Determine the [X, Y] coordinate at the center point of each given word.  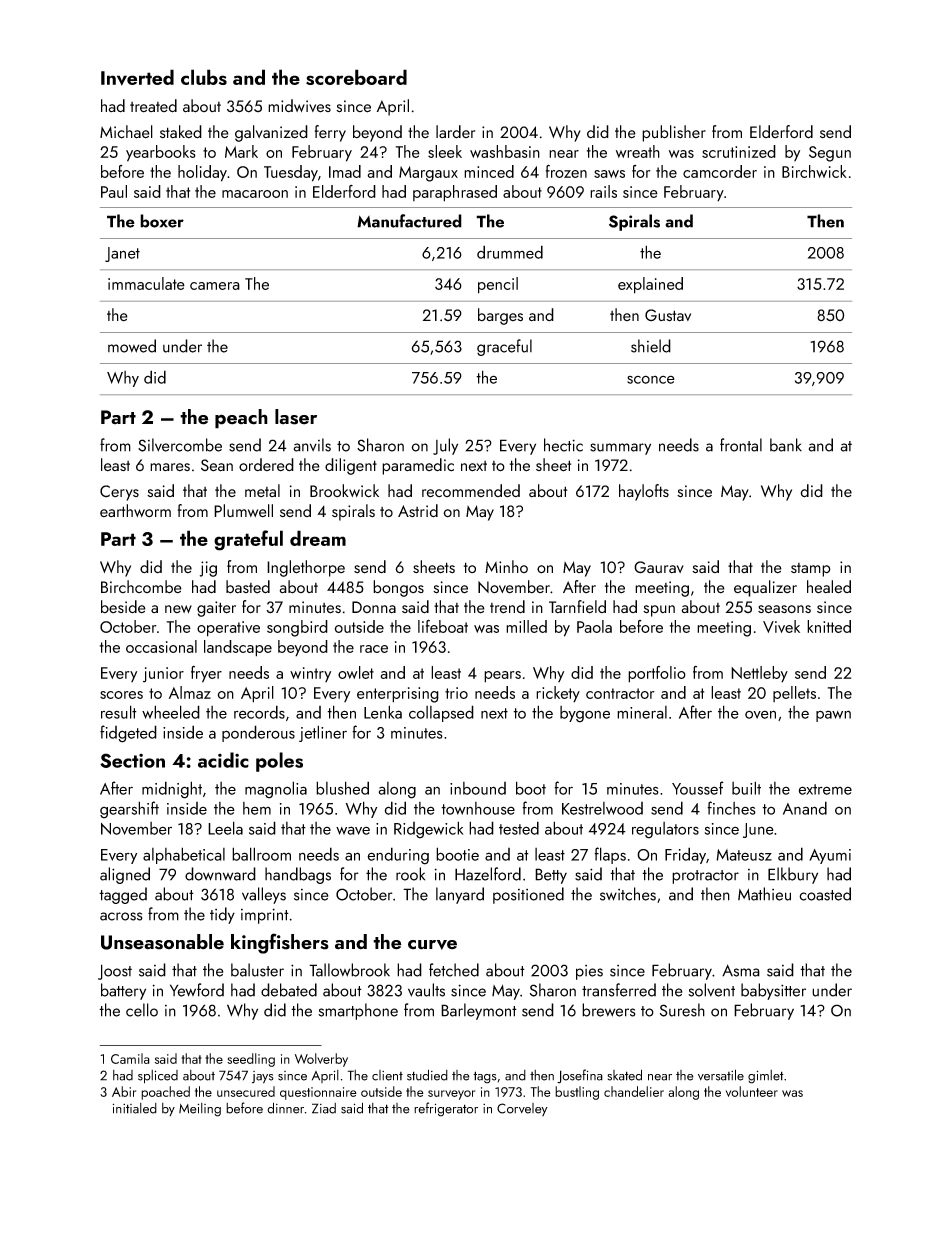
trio [456, 693]
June [758, 830]
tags [485, 1077]
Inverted [137, 77]
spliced [158, 1077]
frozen [566, 171]
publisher [674, 133]
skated [624, 1075]
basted [248, 587]
